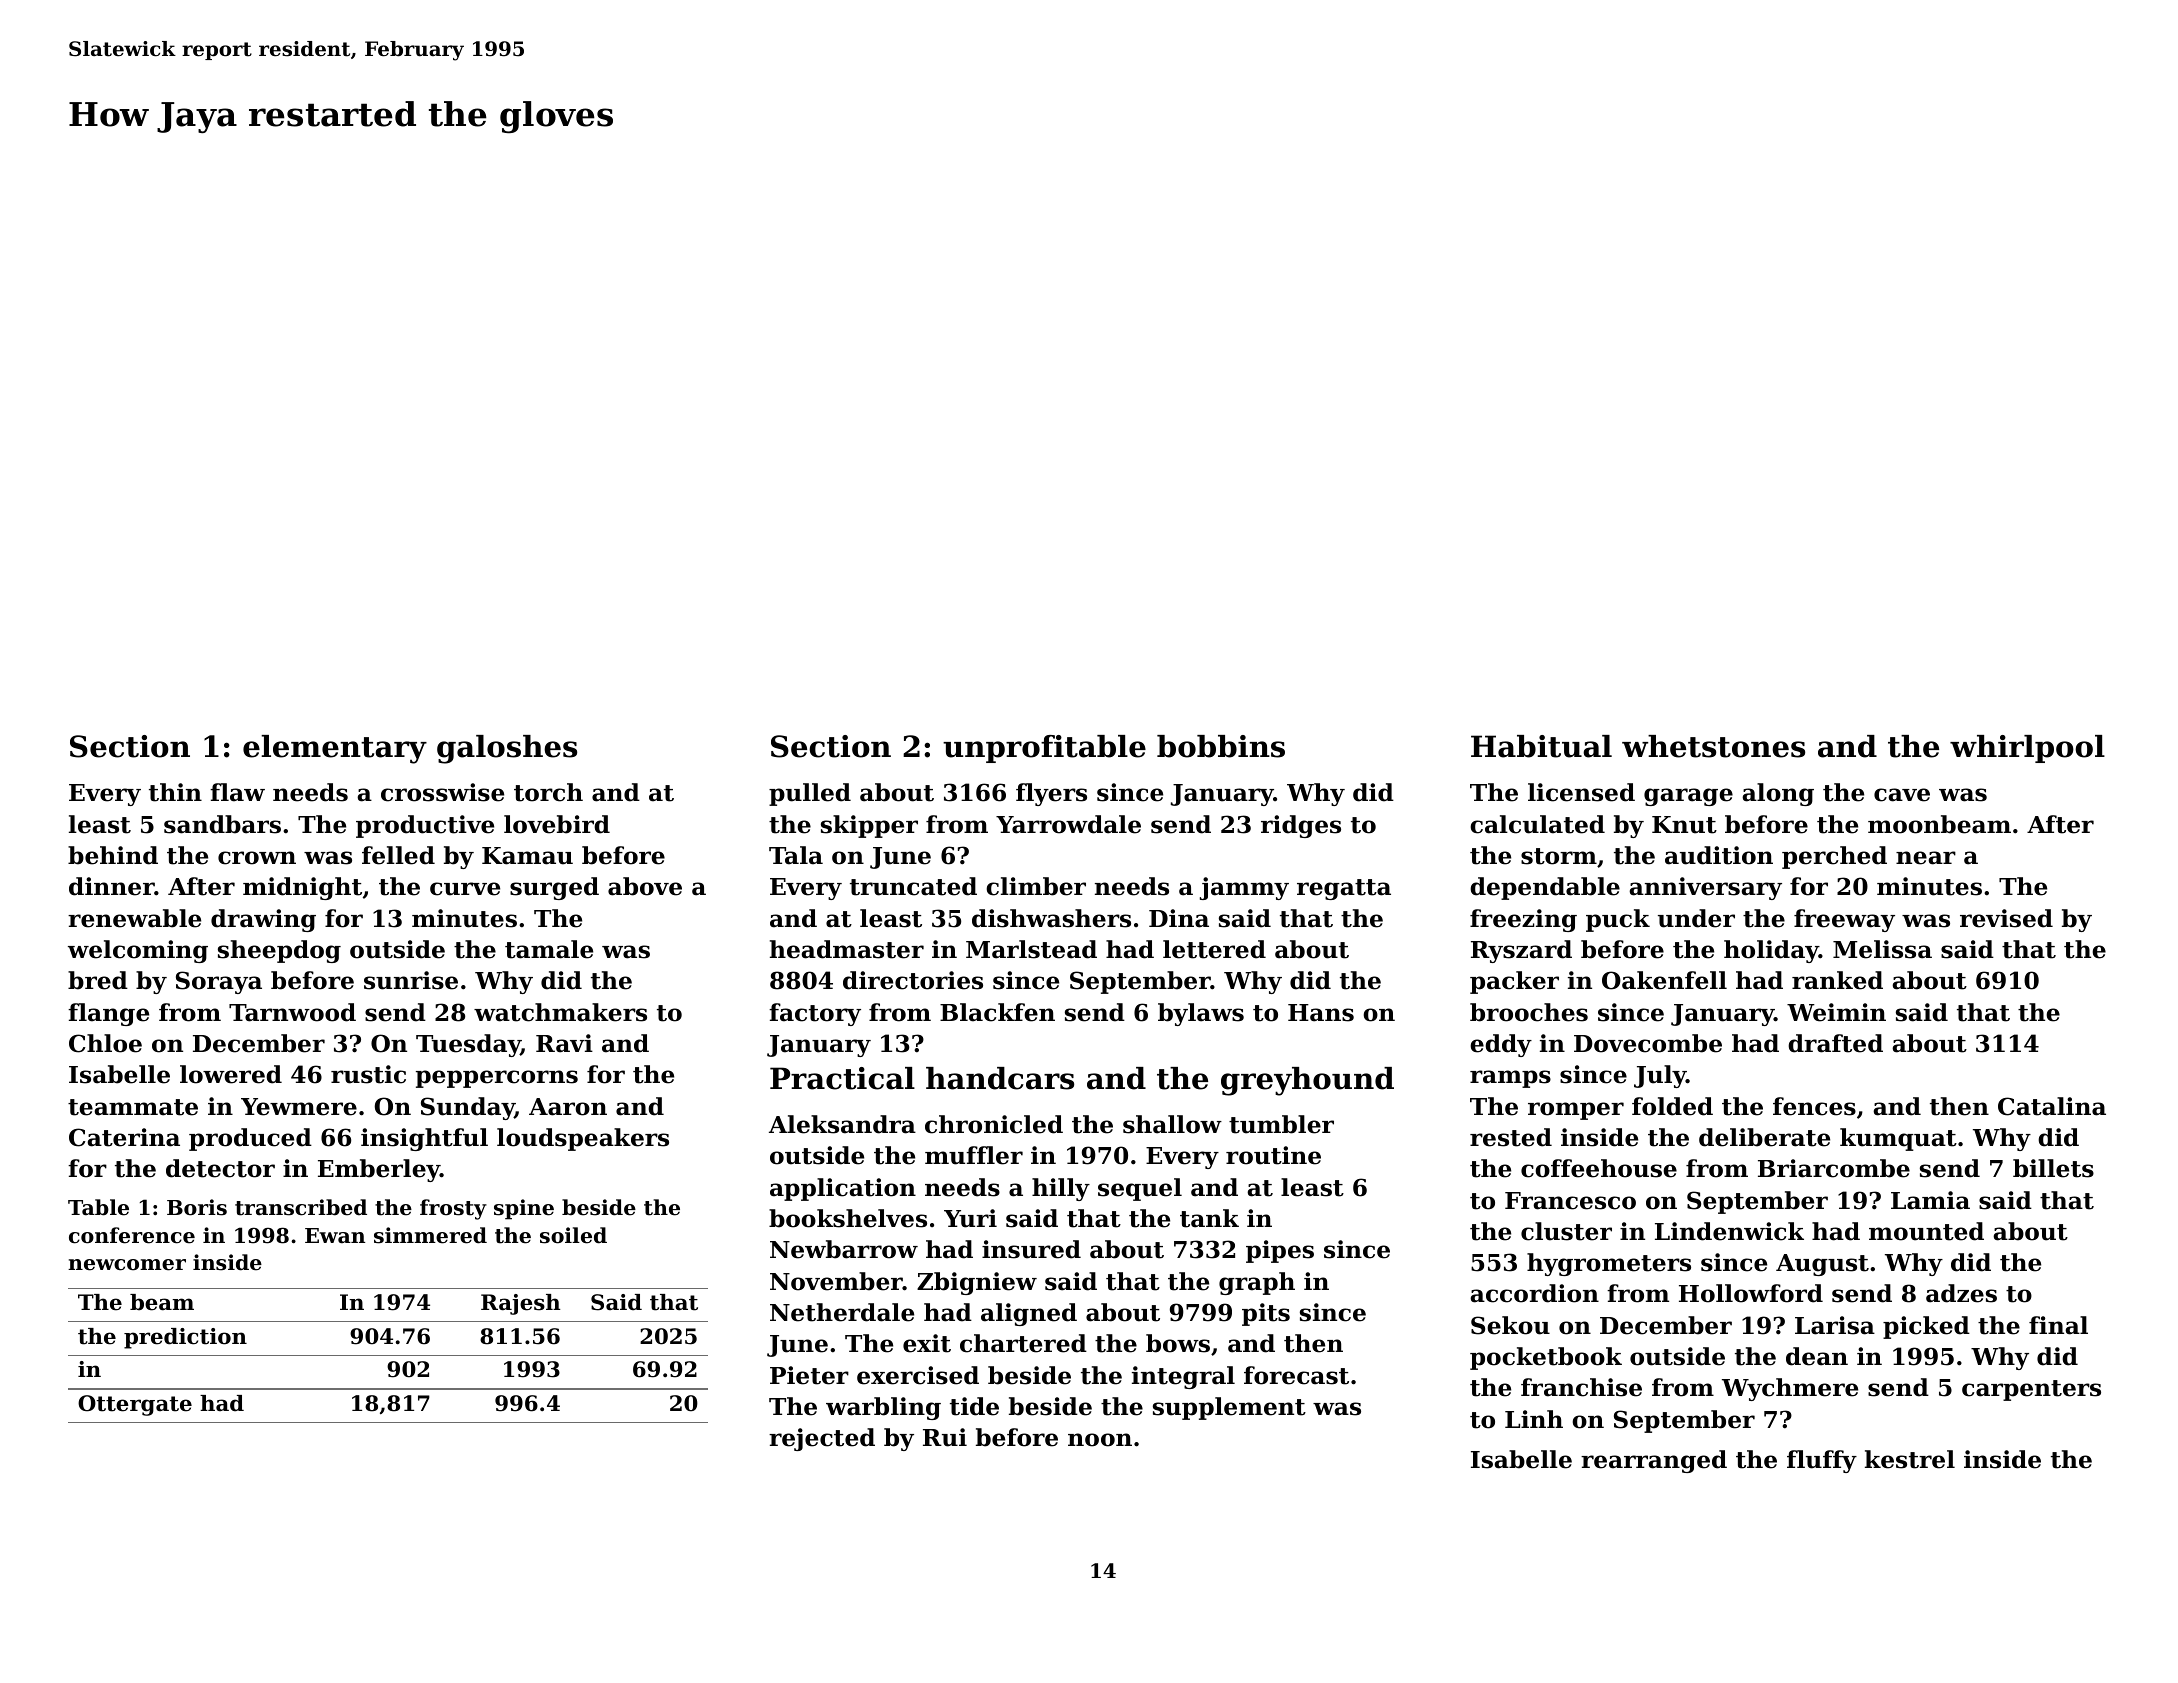 Image resolution: width=2178 pixels, height=1683 pixels. Describe the element at coordinates (1684, 825) in the screenshot. I see `Knut` at that location.
